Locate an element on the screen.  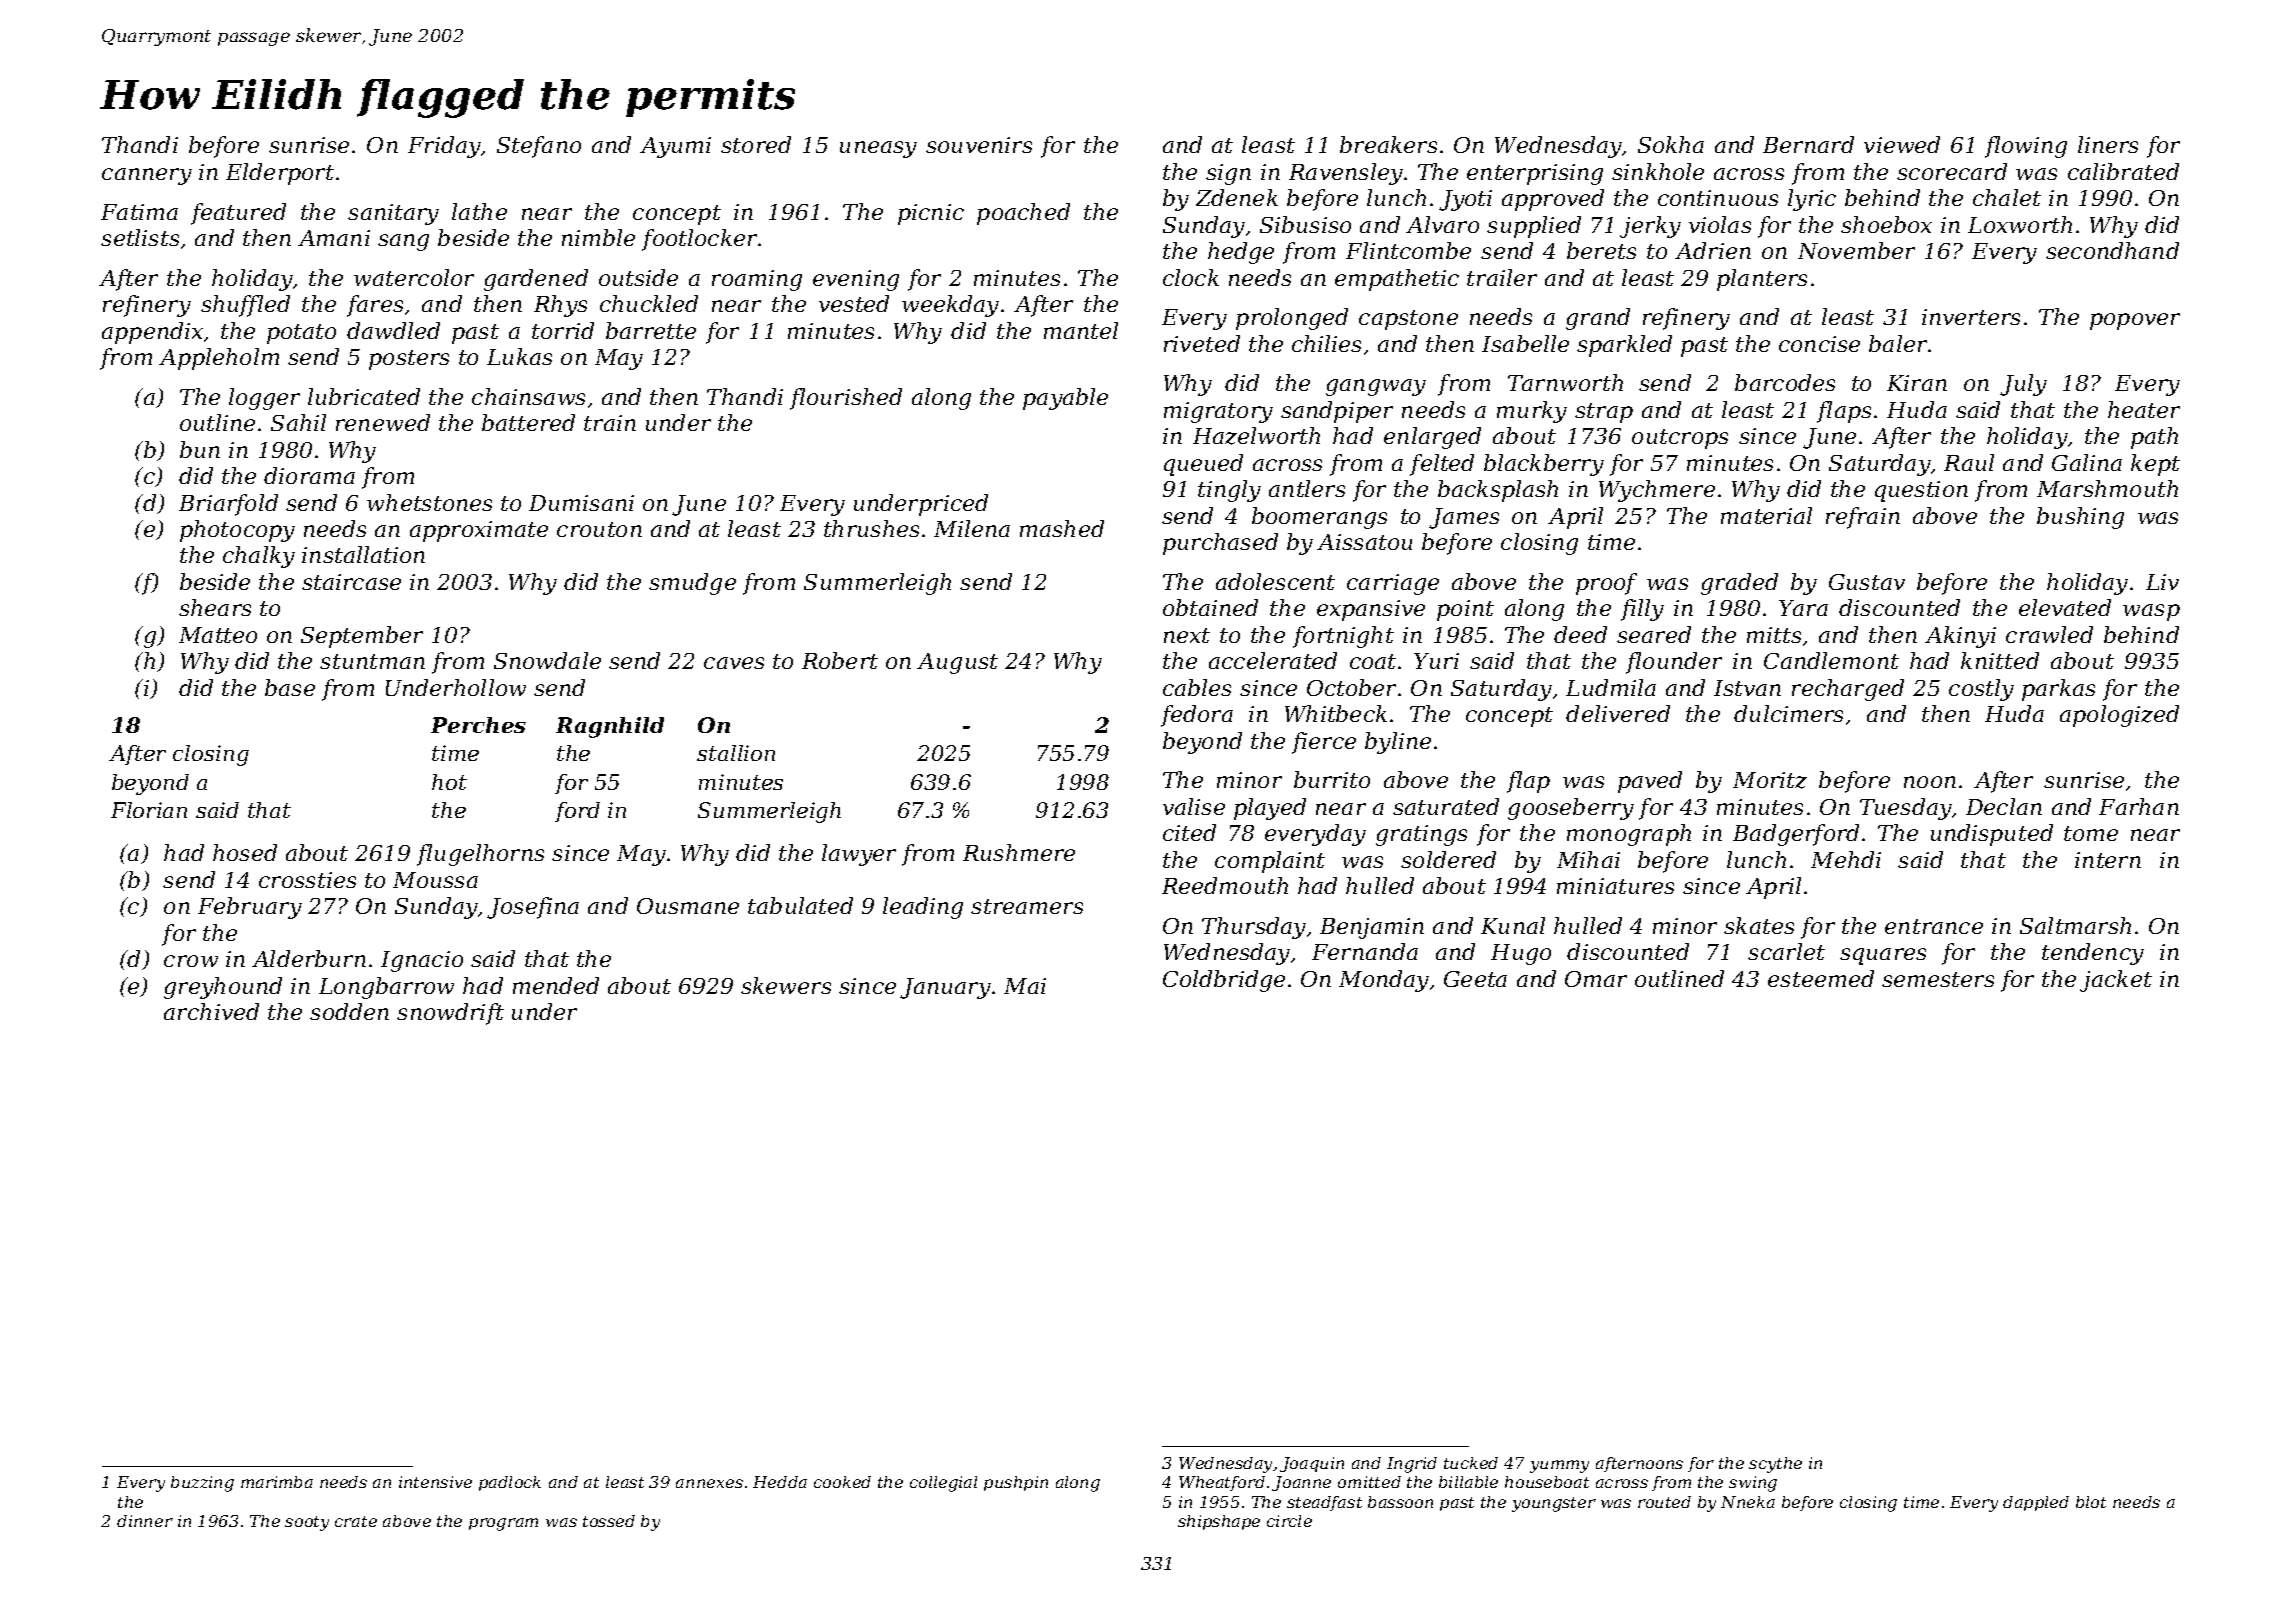
Sokha is located at coordinates (1671, 144).
